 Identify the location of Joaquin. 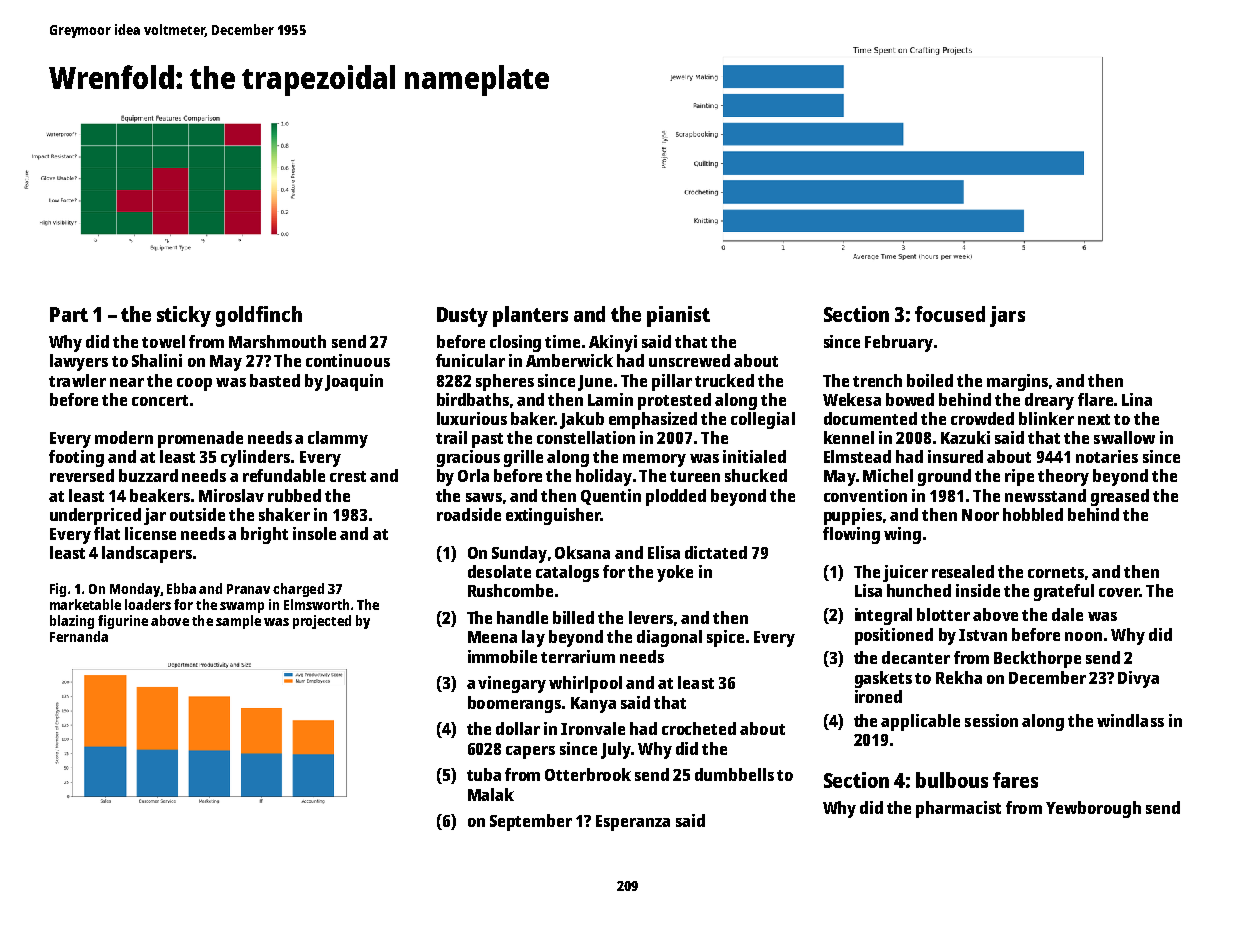
(354, 382).
